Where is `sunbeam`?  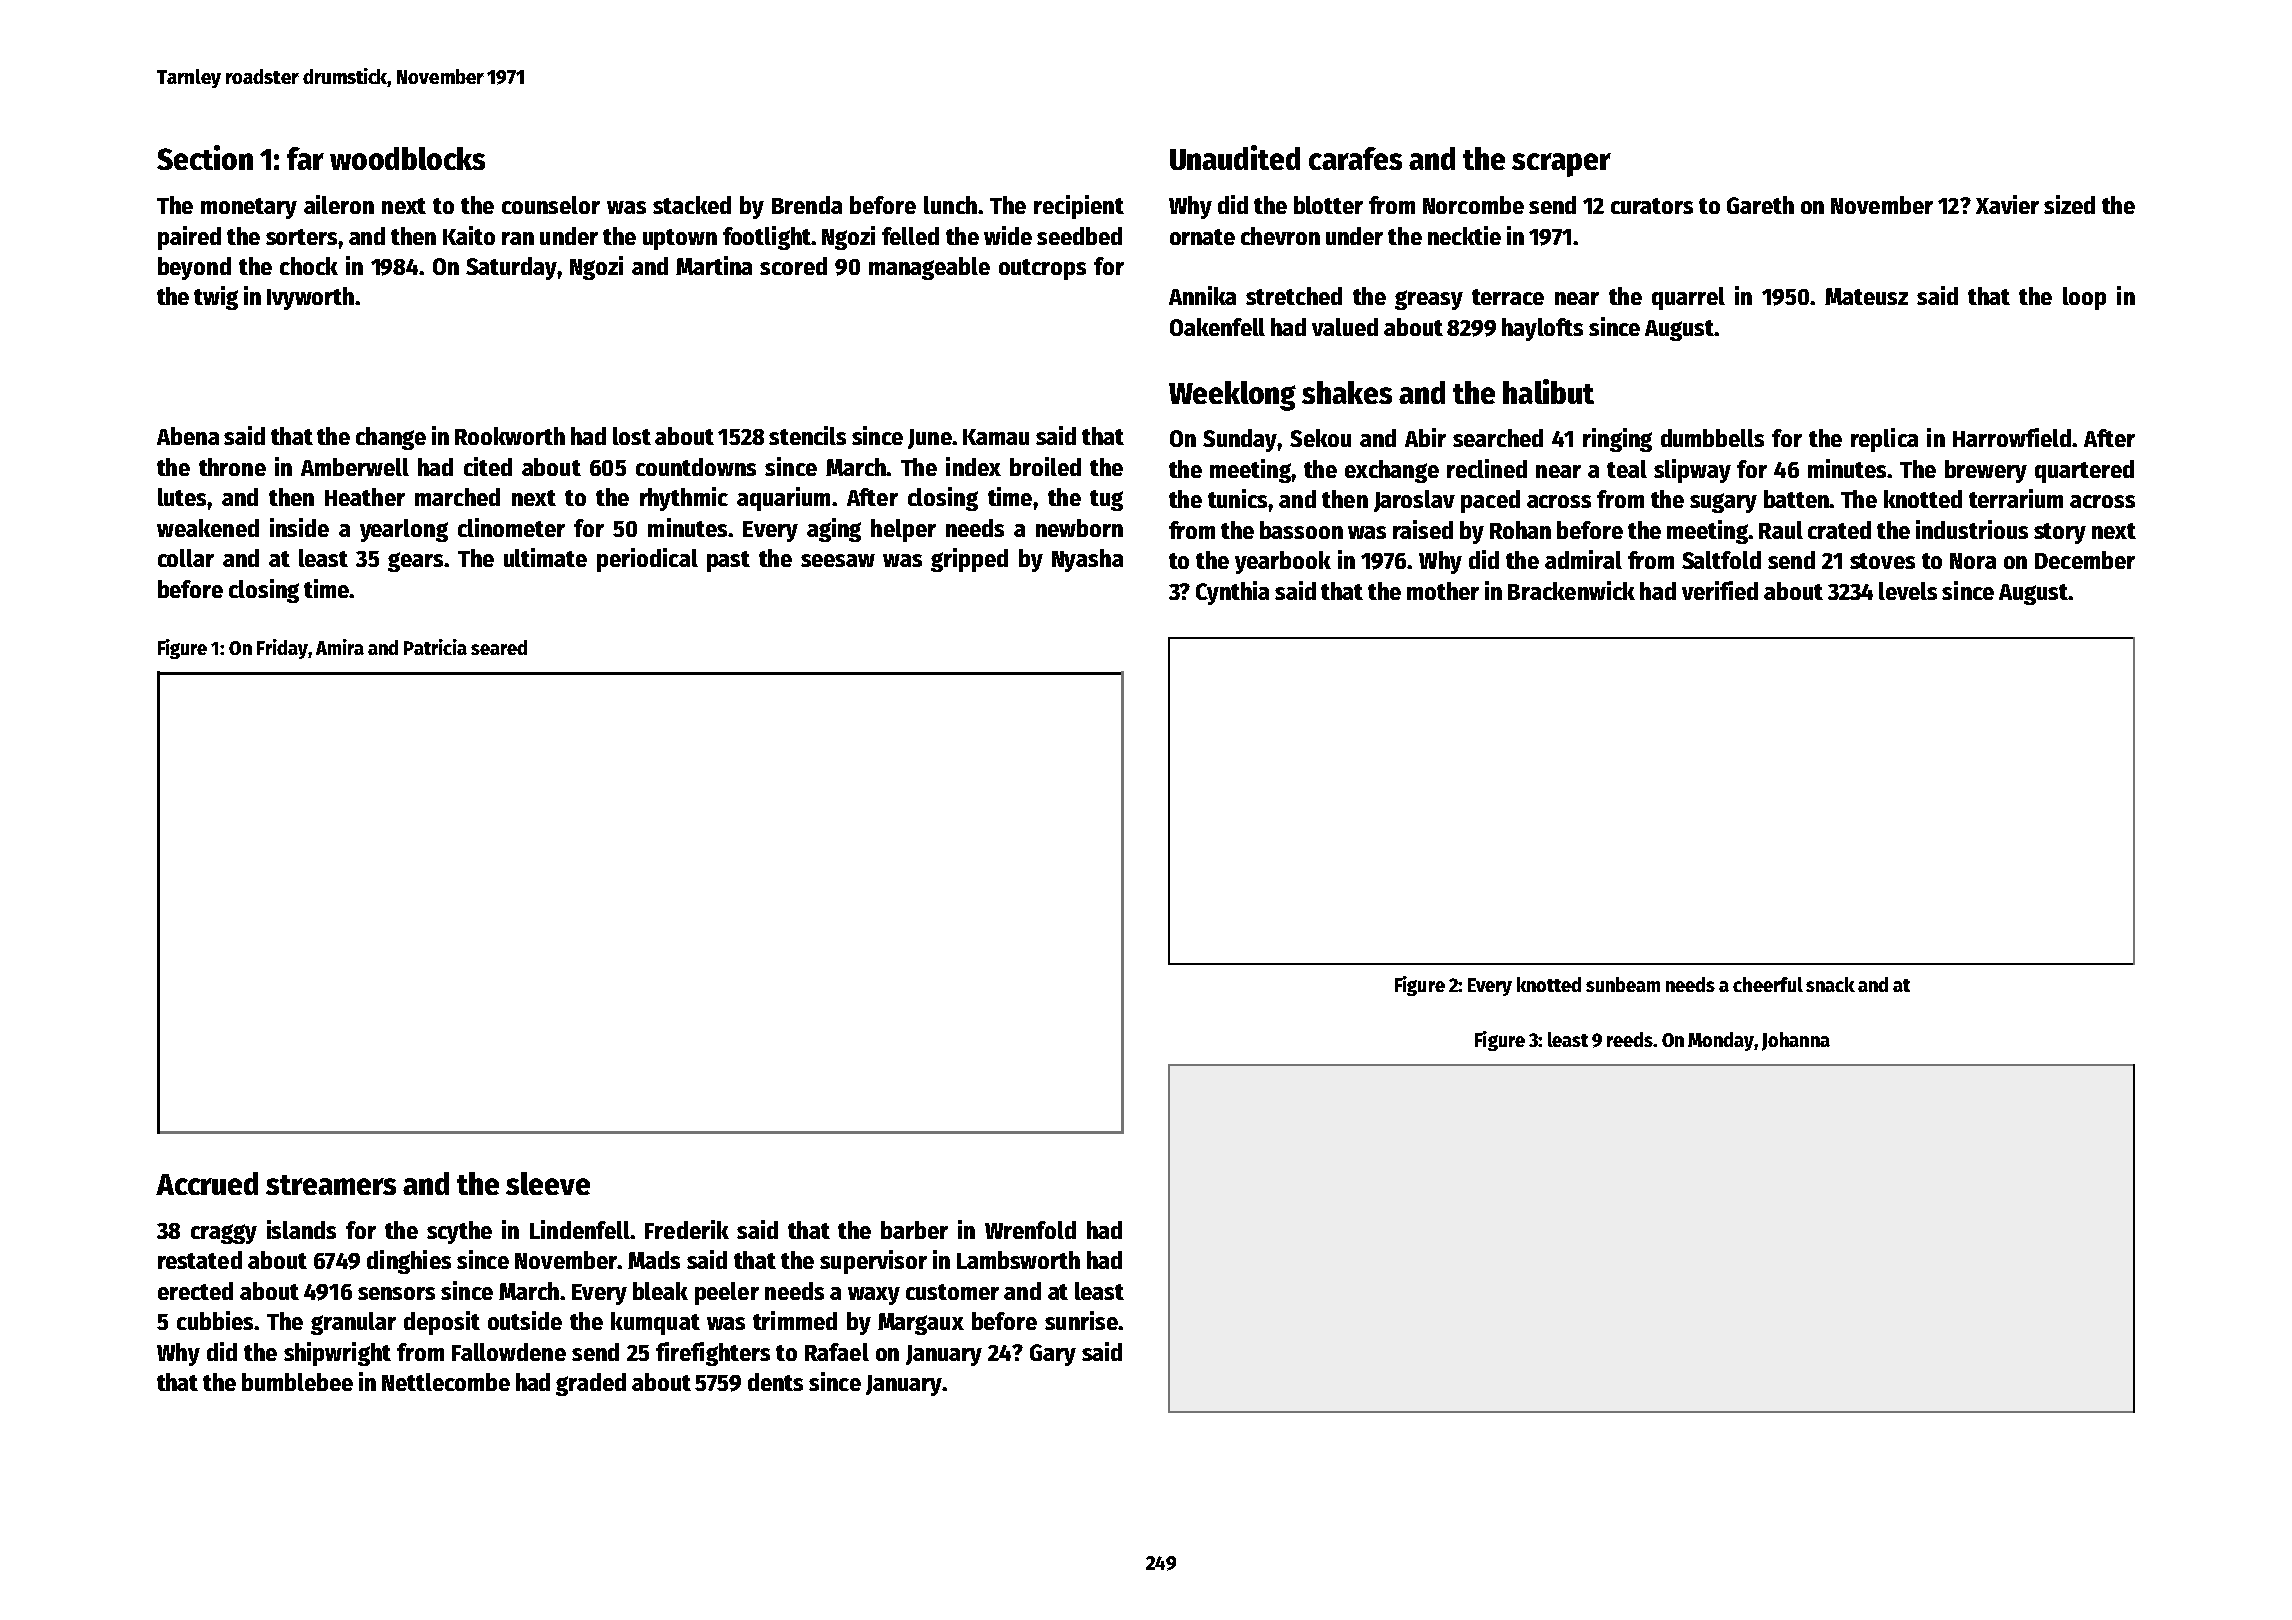 sunbeam is located at coordinates (1623, 984).
